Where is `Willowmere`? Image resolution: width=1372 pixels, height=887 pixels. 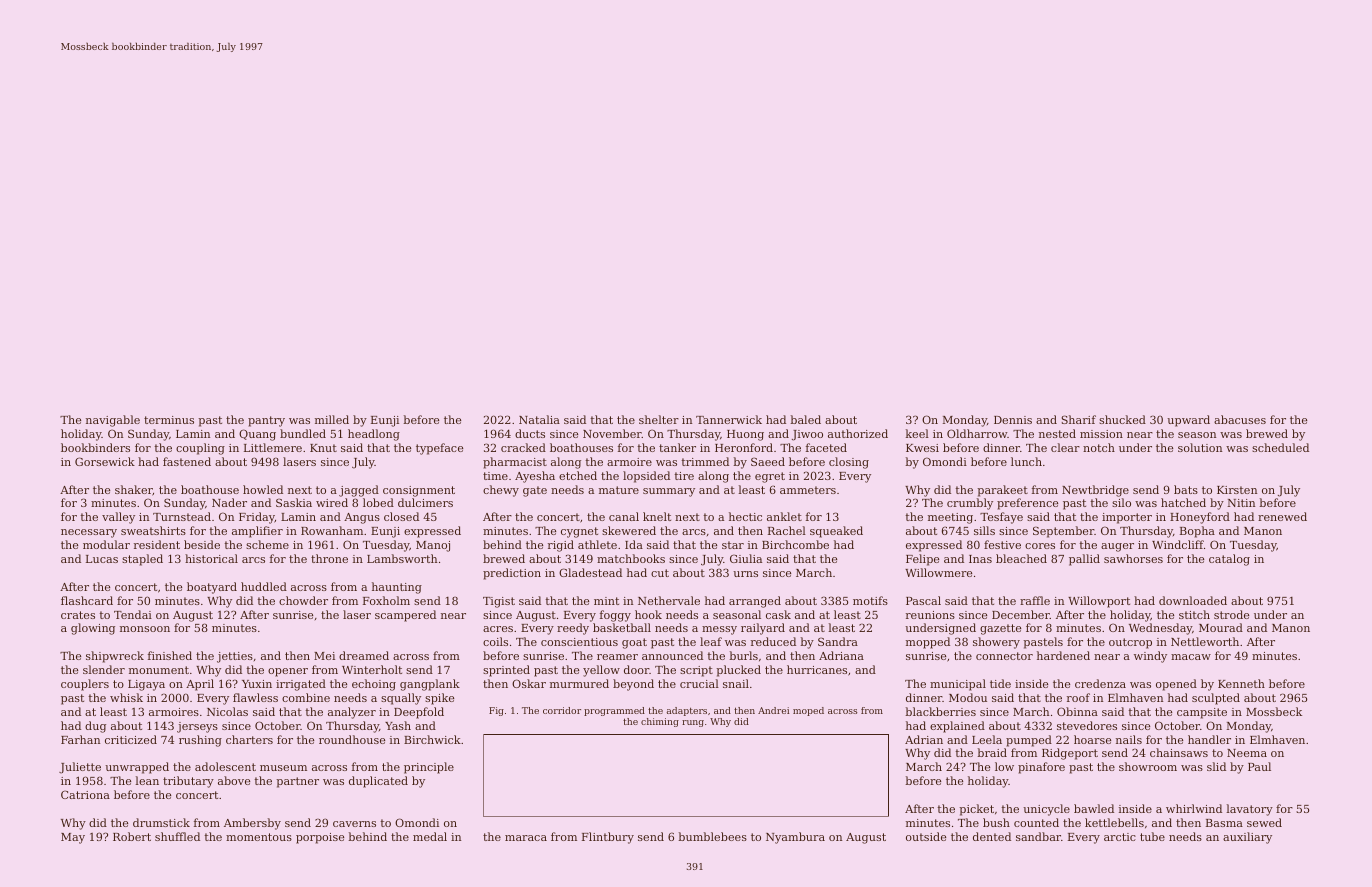 Willowmere is located at coordinates (938, 572).
